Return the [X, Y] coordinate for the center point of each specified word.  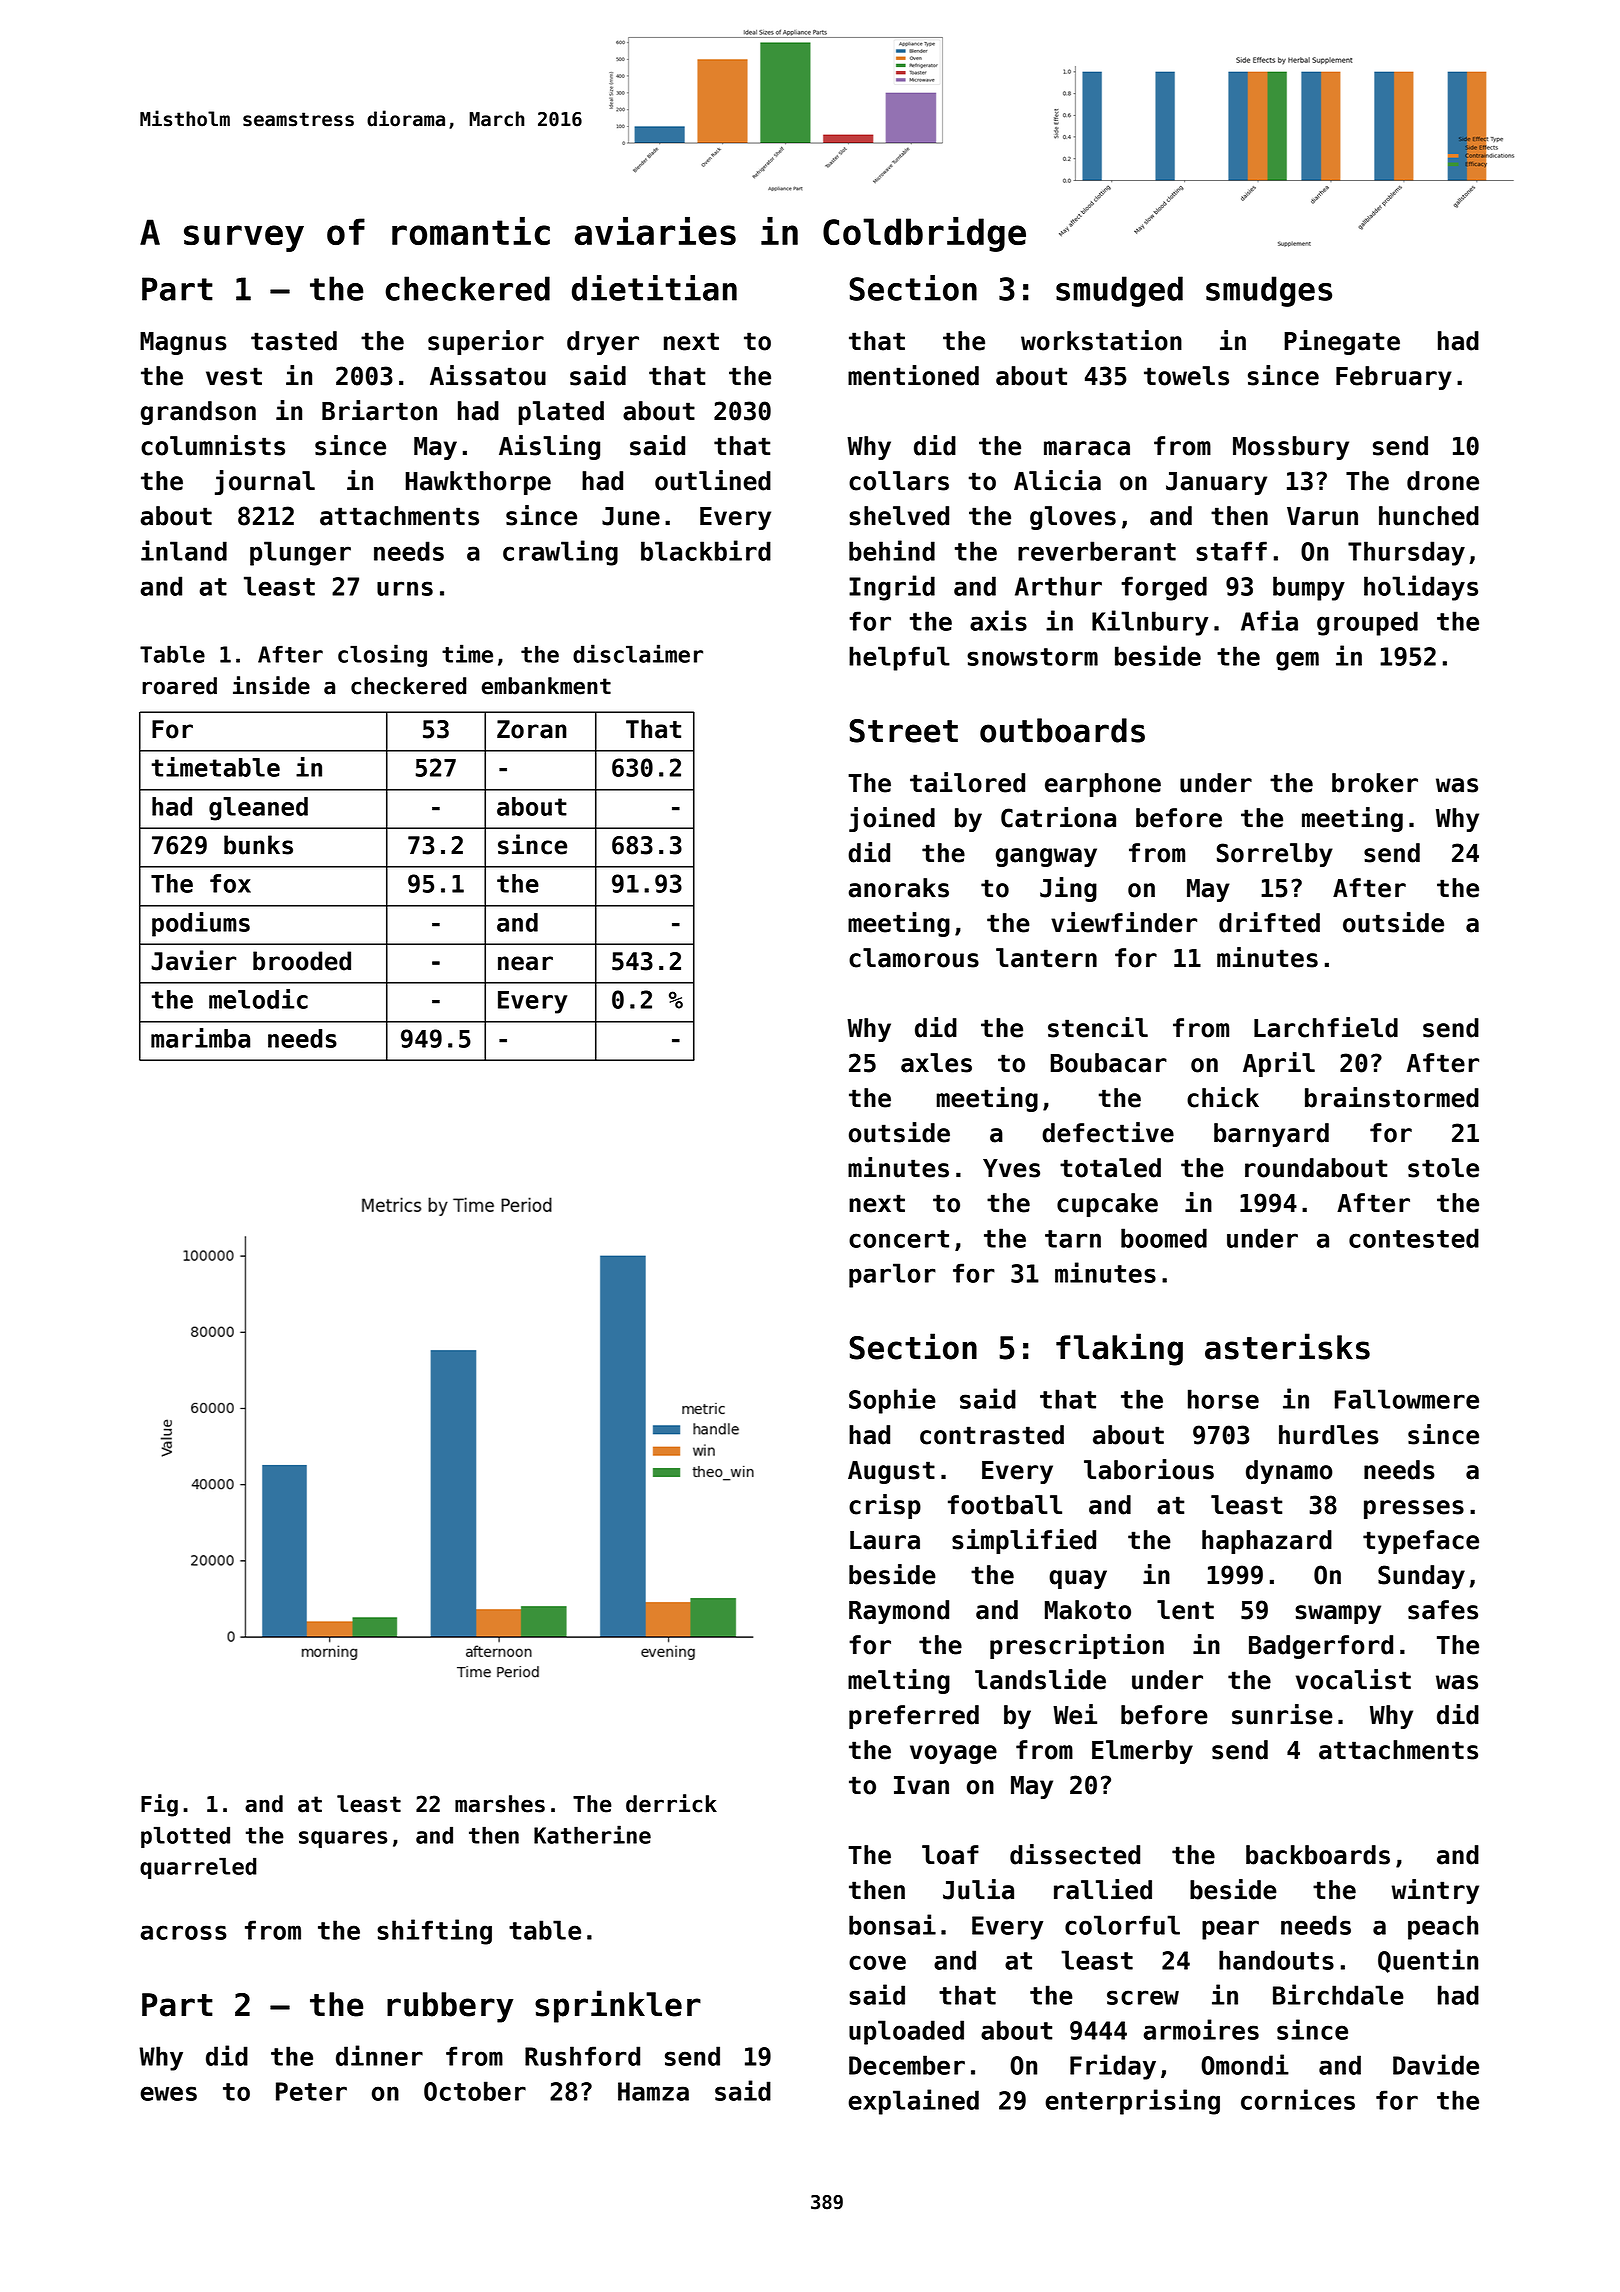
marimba [200, 1038]
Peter [311, 2091]
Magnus [183, 343]
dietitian [654, 288]
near [525, 963]
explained [913, 2102]
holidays [1421, 588]
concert [899, 1239]
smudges [1269, 291]
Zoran [532, 729]
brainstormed [1392, 1097]
